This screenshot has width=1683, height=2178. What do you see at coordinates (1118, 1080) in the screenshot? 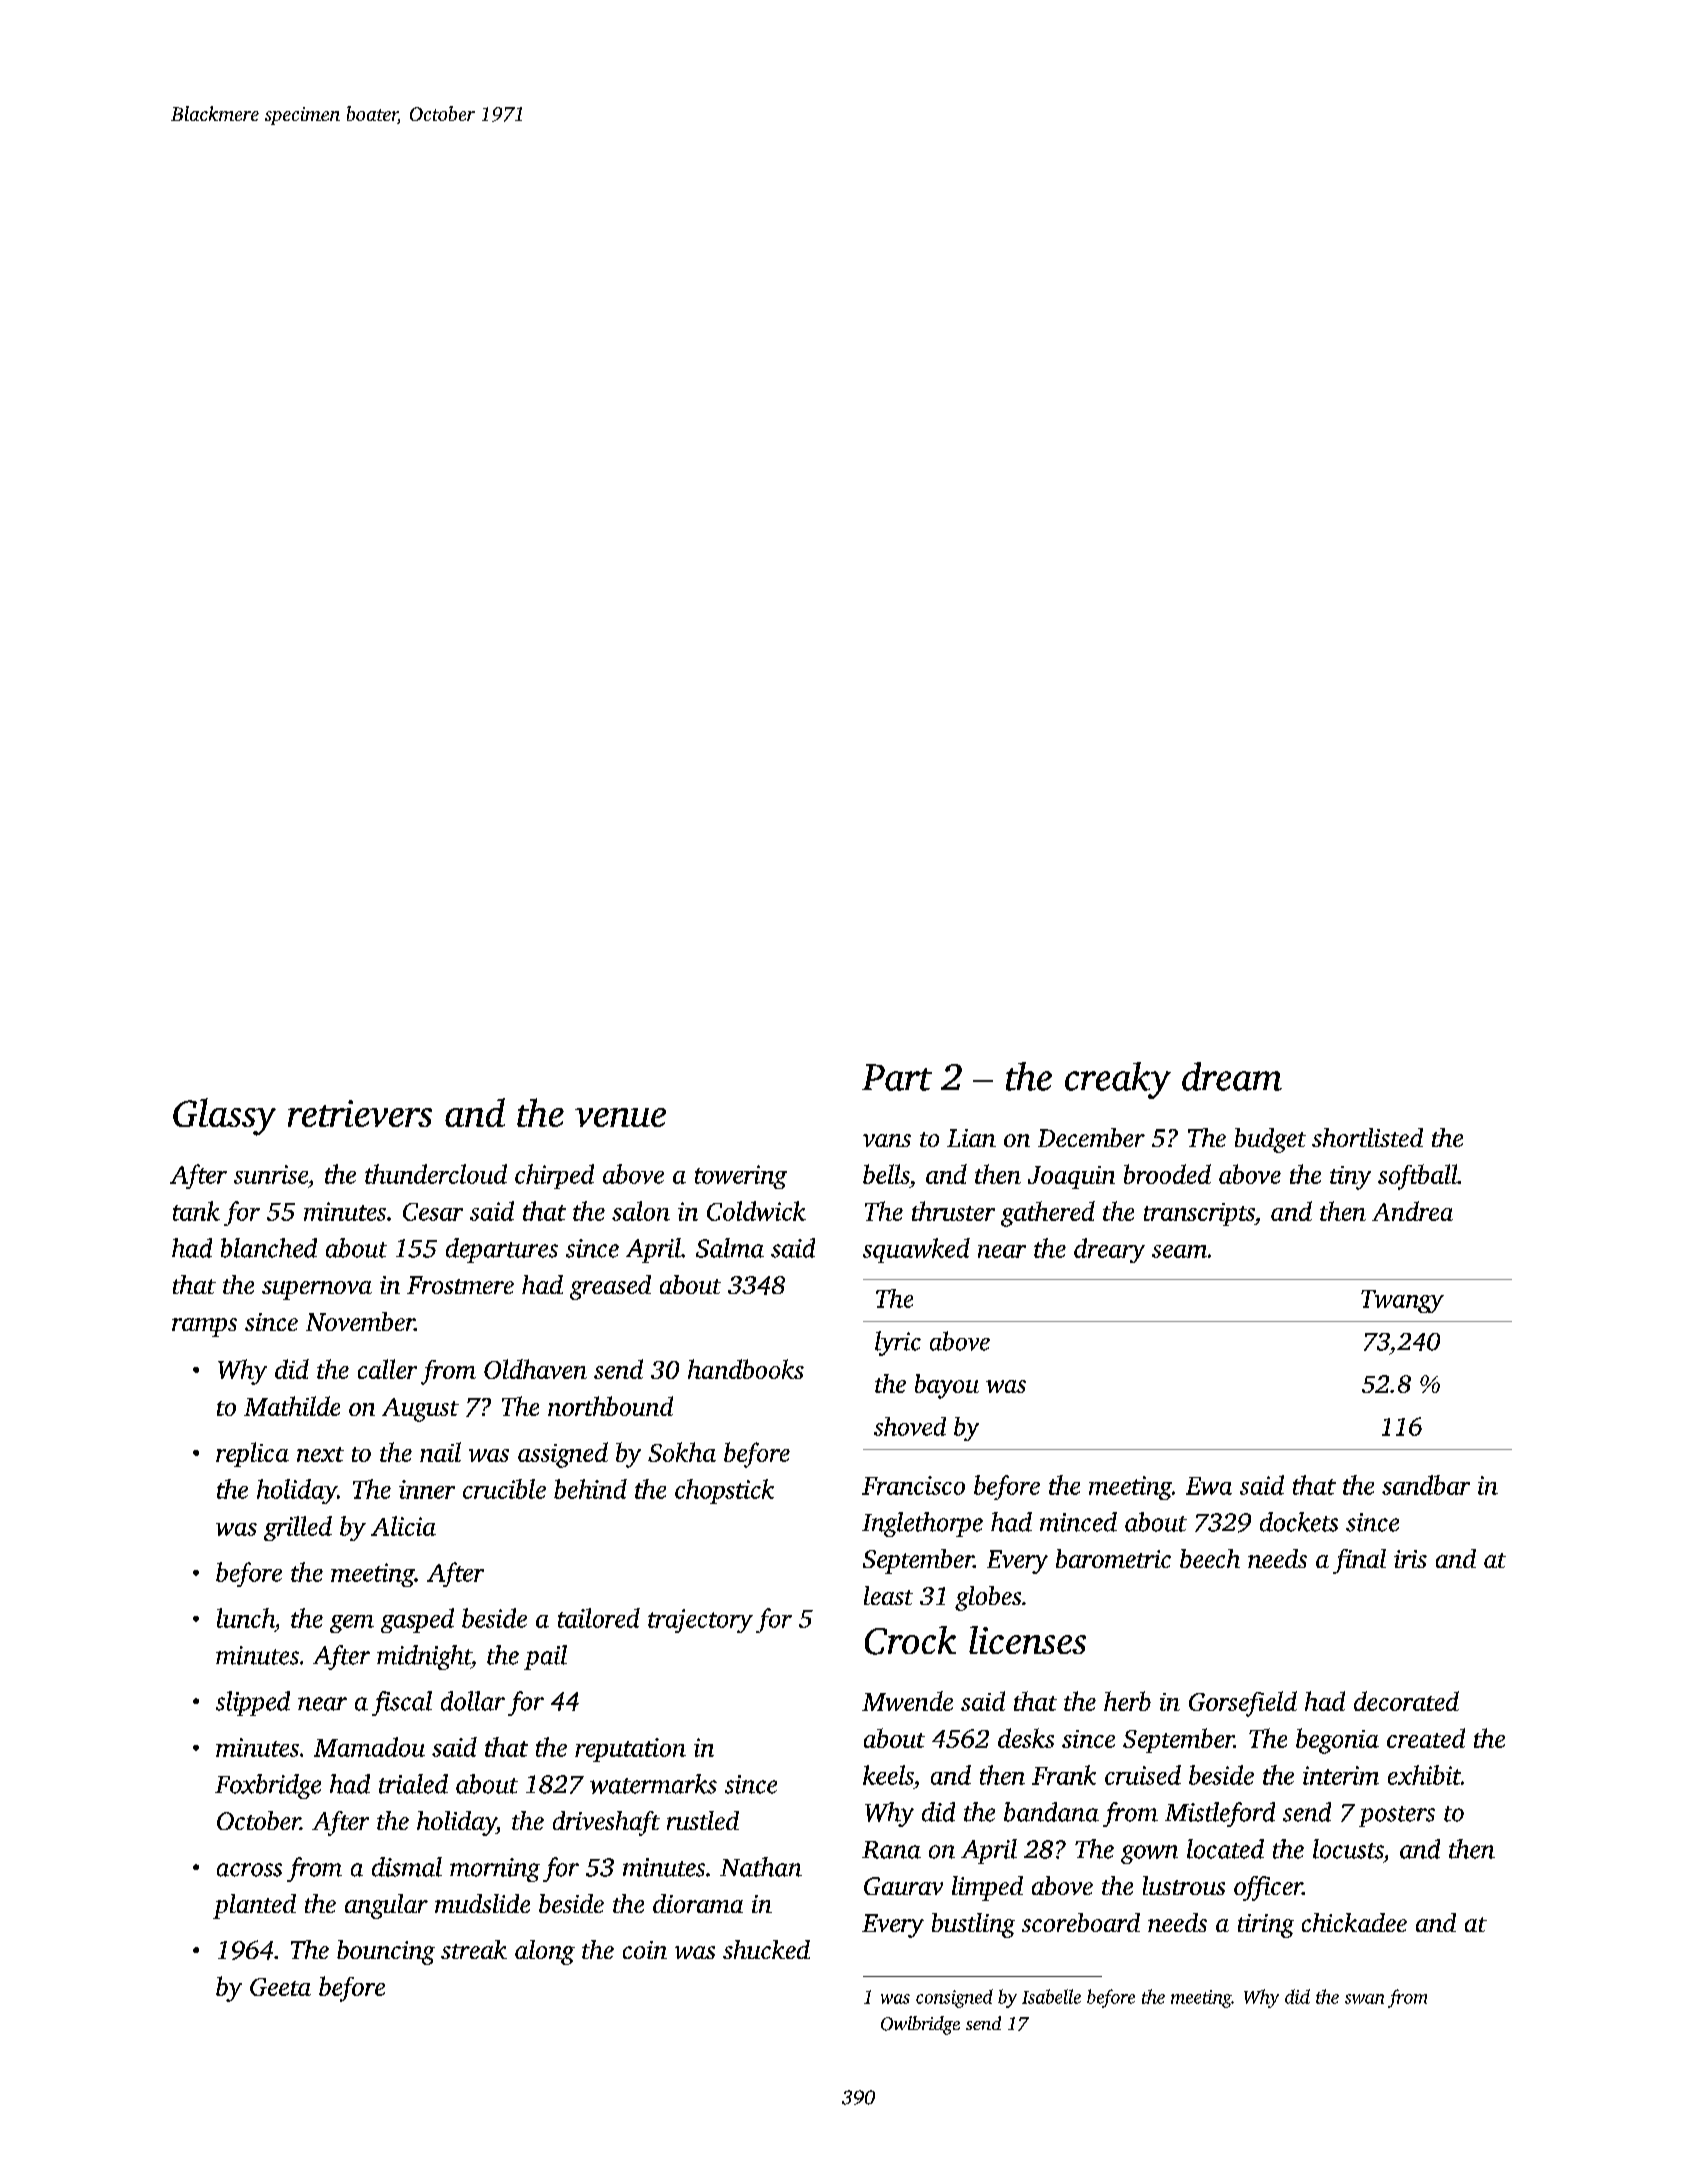
I see `creaky` at bounding box center [1118, 1080].
